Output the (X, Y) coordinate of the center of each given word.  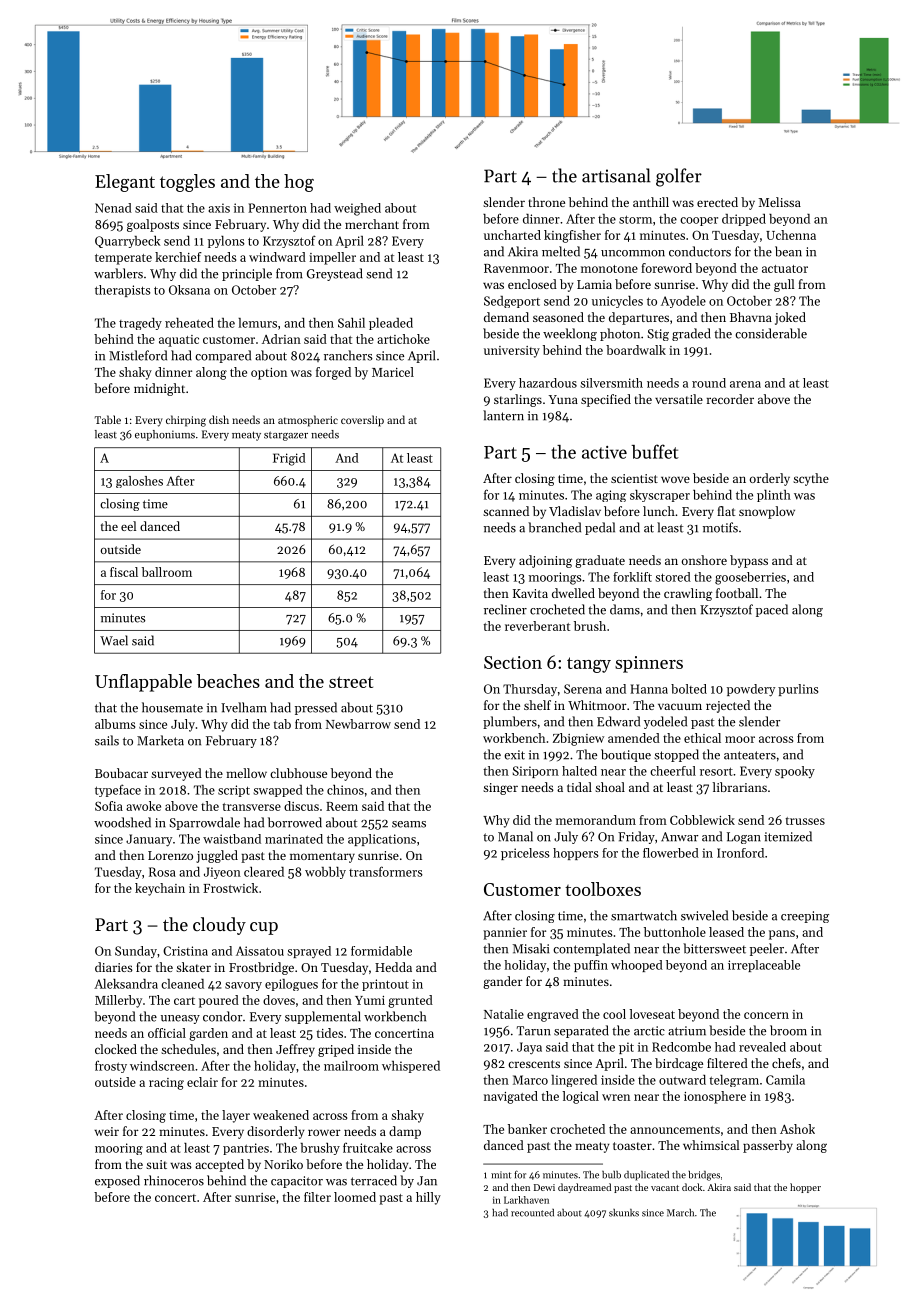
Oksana (189, 290)
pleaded (391, 324)
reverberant (537, 626)
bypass (749, 561)
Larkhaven (526, 1200)
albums (115, 724)
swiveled (704, 915)
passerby (768, 1146)
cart (184, 1001)
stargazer (286, 436)
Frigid (289, 459)
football (737, 593)
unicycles (617, 302)
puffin (591, 966)
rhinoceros (174, 1180)
